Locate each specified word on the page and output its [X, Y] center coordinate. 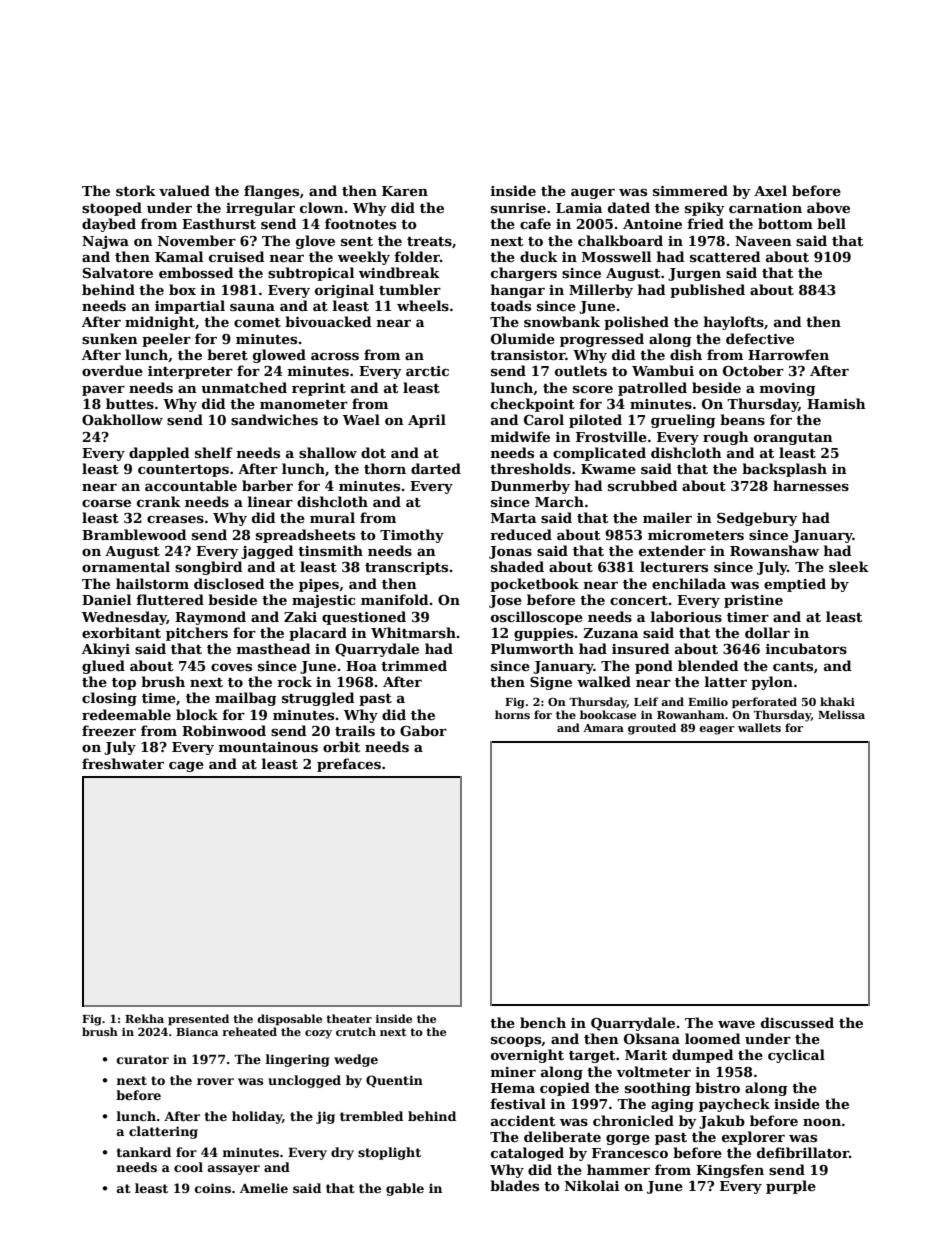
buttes [130, 403]
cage [186, 767]
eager [717, 730]
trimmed [414, 665]
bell [831, 223]
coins [213, 1188]
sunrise [518, 208]
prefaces [349, 765]
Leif [646, 701]
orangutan [793, 439]
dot [373, 452]
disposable [289, 1020]
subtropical [311, 274]
